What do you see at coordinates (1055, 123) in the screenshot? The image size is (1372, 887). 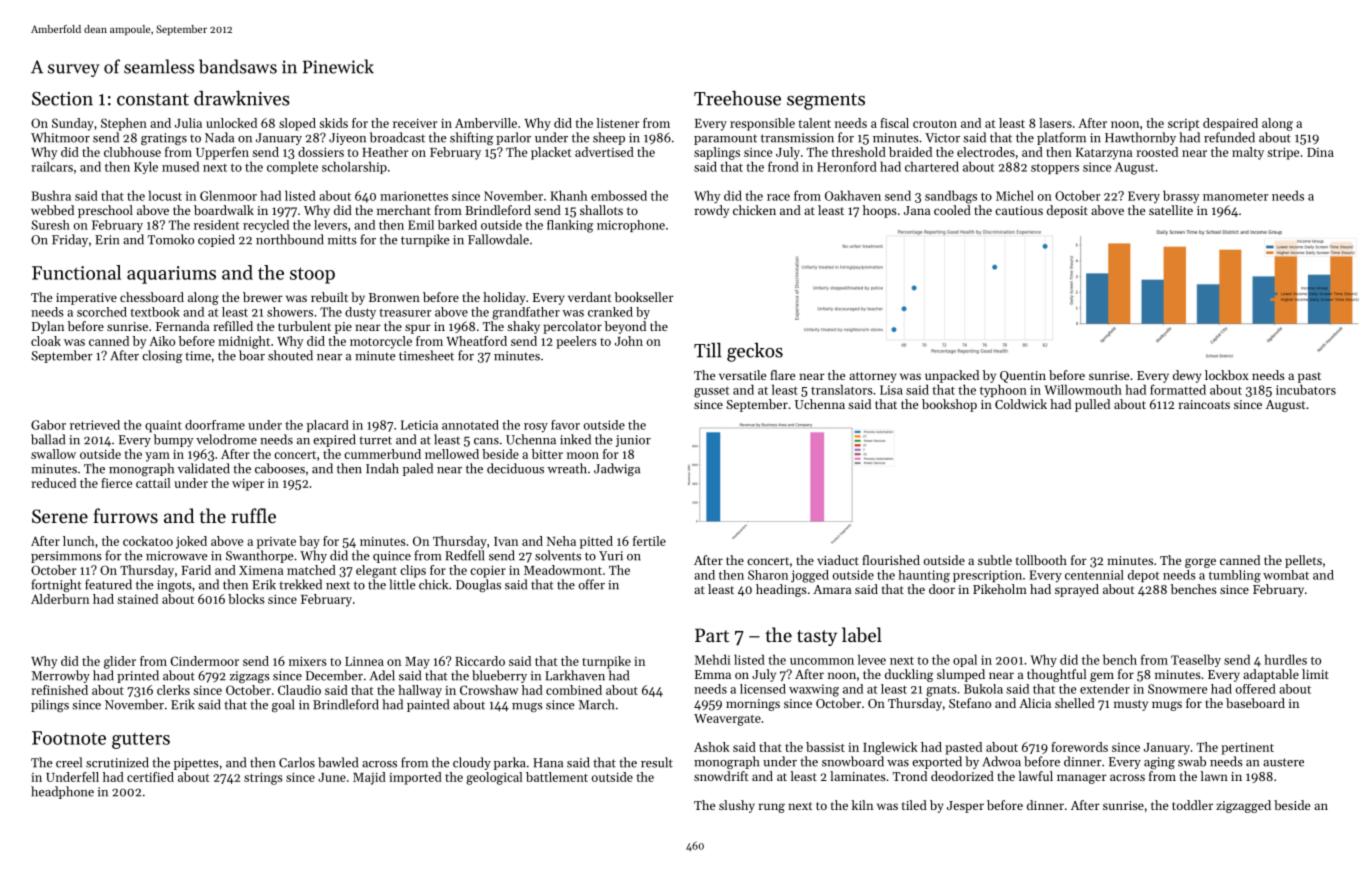 I see `lasers` at bounding box center [1055, 123].
